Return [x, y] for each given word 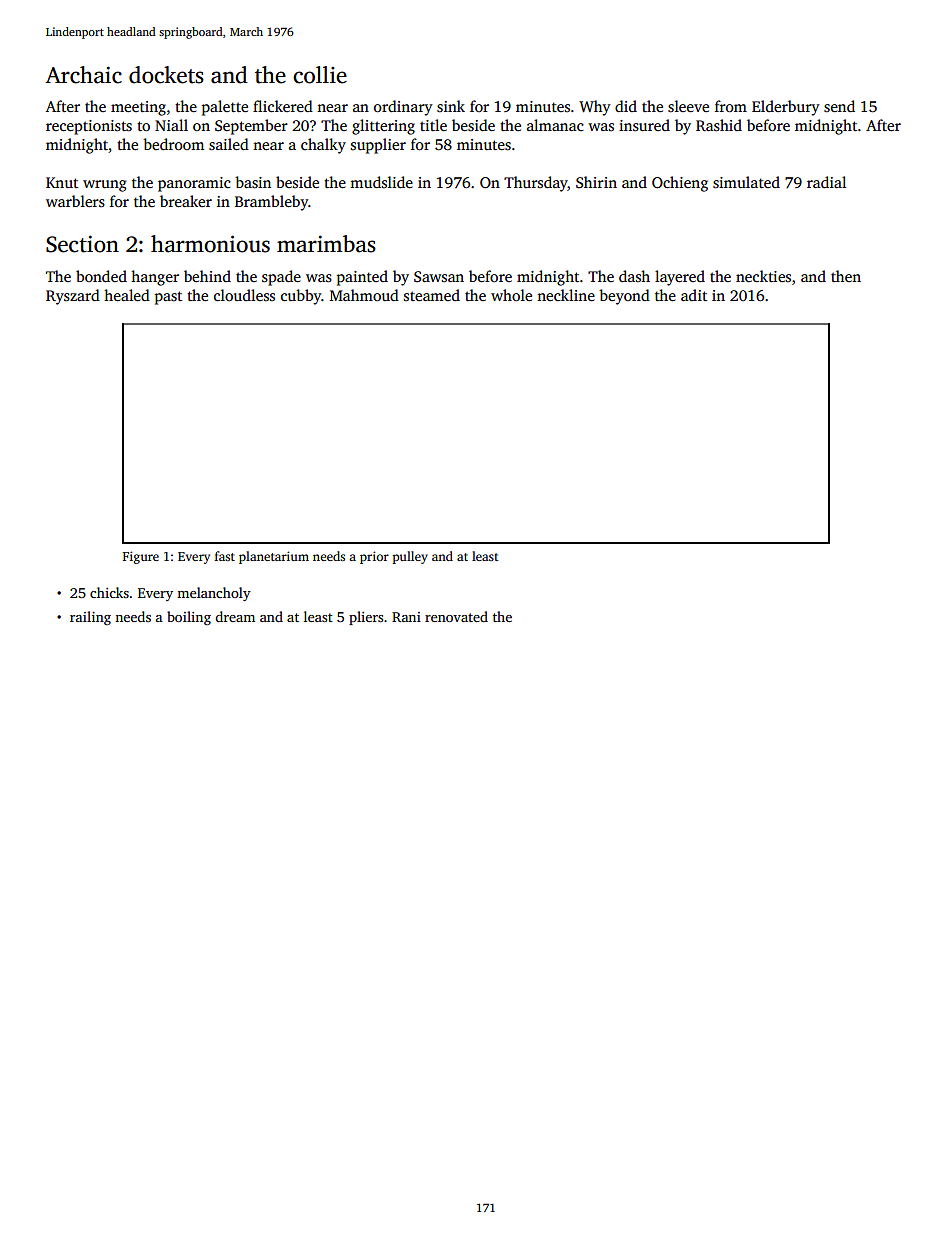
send [839, 106]
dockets [166, 75]
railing [90, 618]
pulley [410, 557]
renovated [456, 616]
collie [320, 75]
